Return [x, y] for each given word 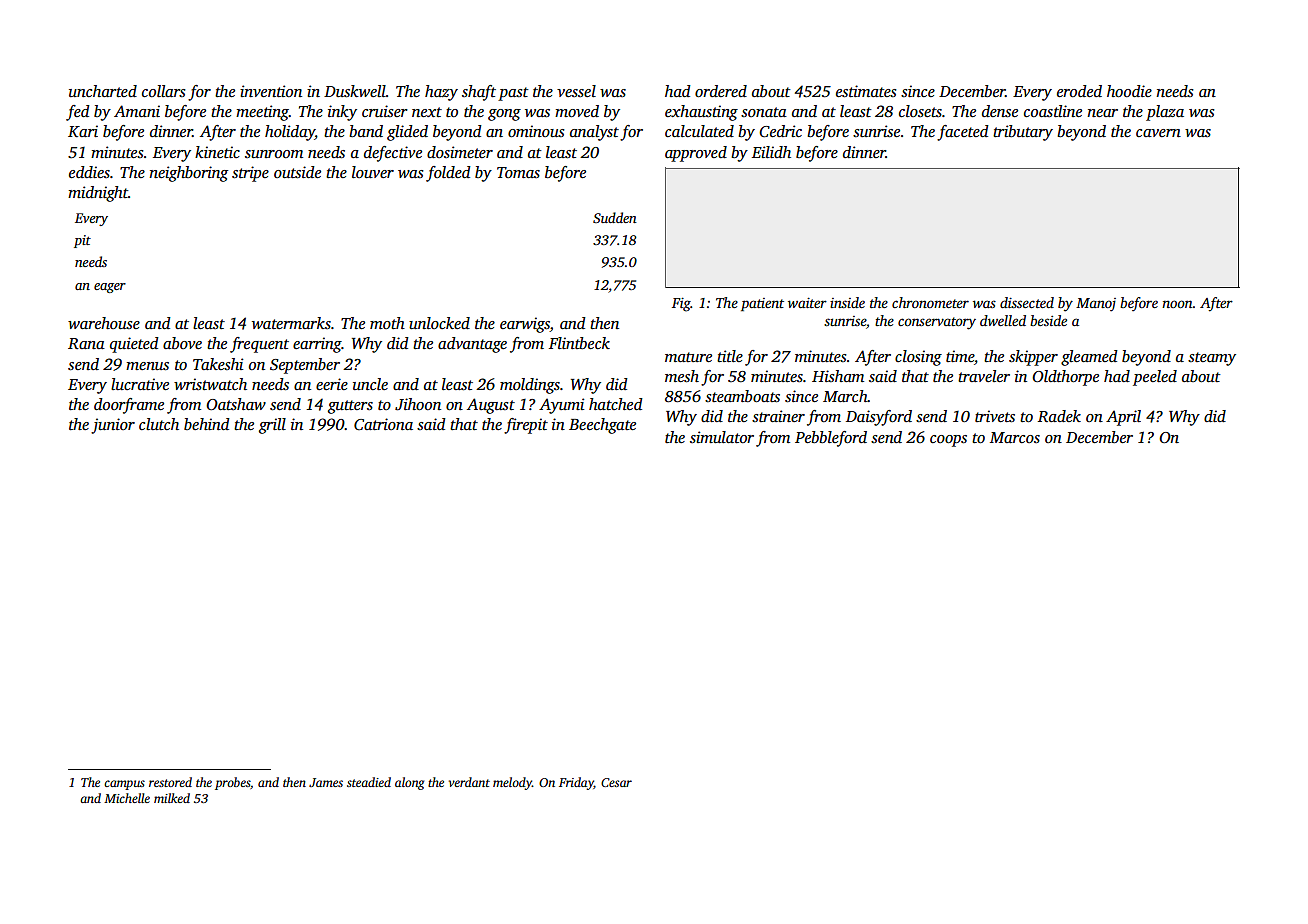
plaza [1165, 113]
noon [1177, 304]
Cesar [616, 782]
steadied [369, 782]
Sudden [615, 217]
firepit [526, 426]
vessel [576, 91]
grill [272, 426]
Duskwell [355, 91]
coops [948, 441]
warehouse [104, 323]
